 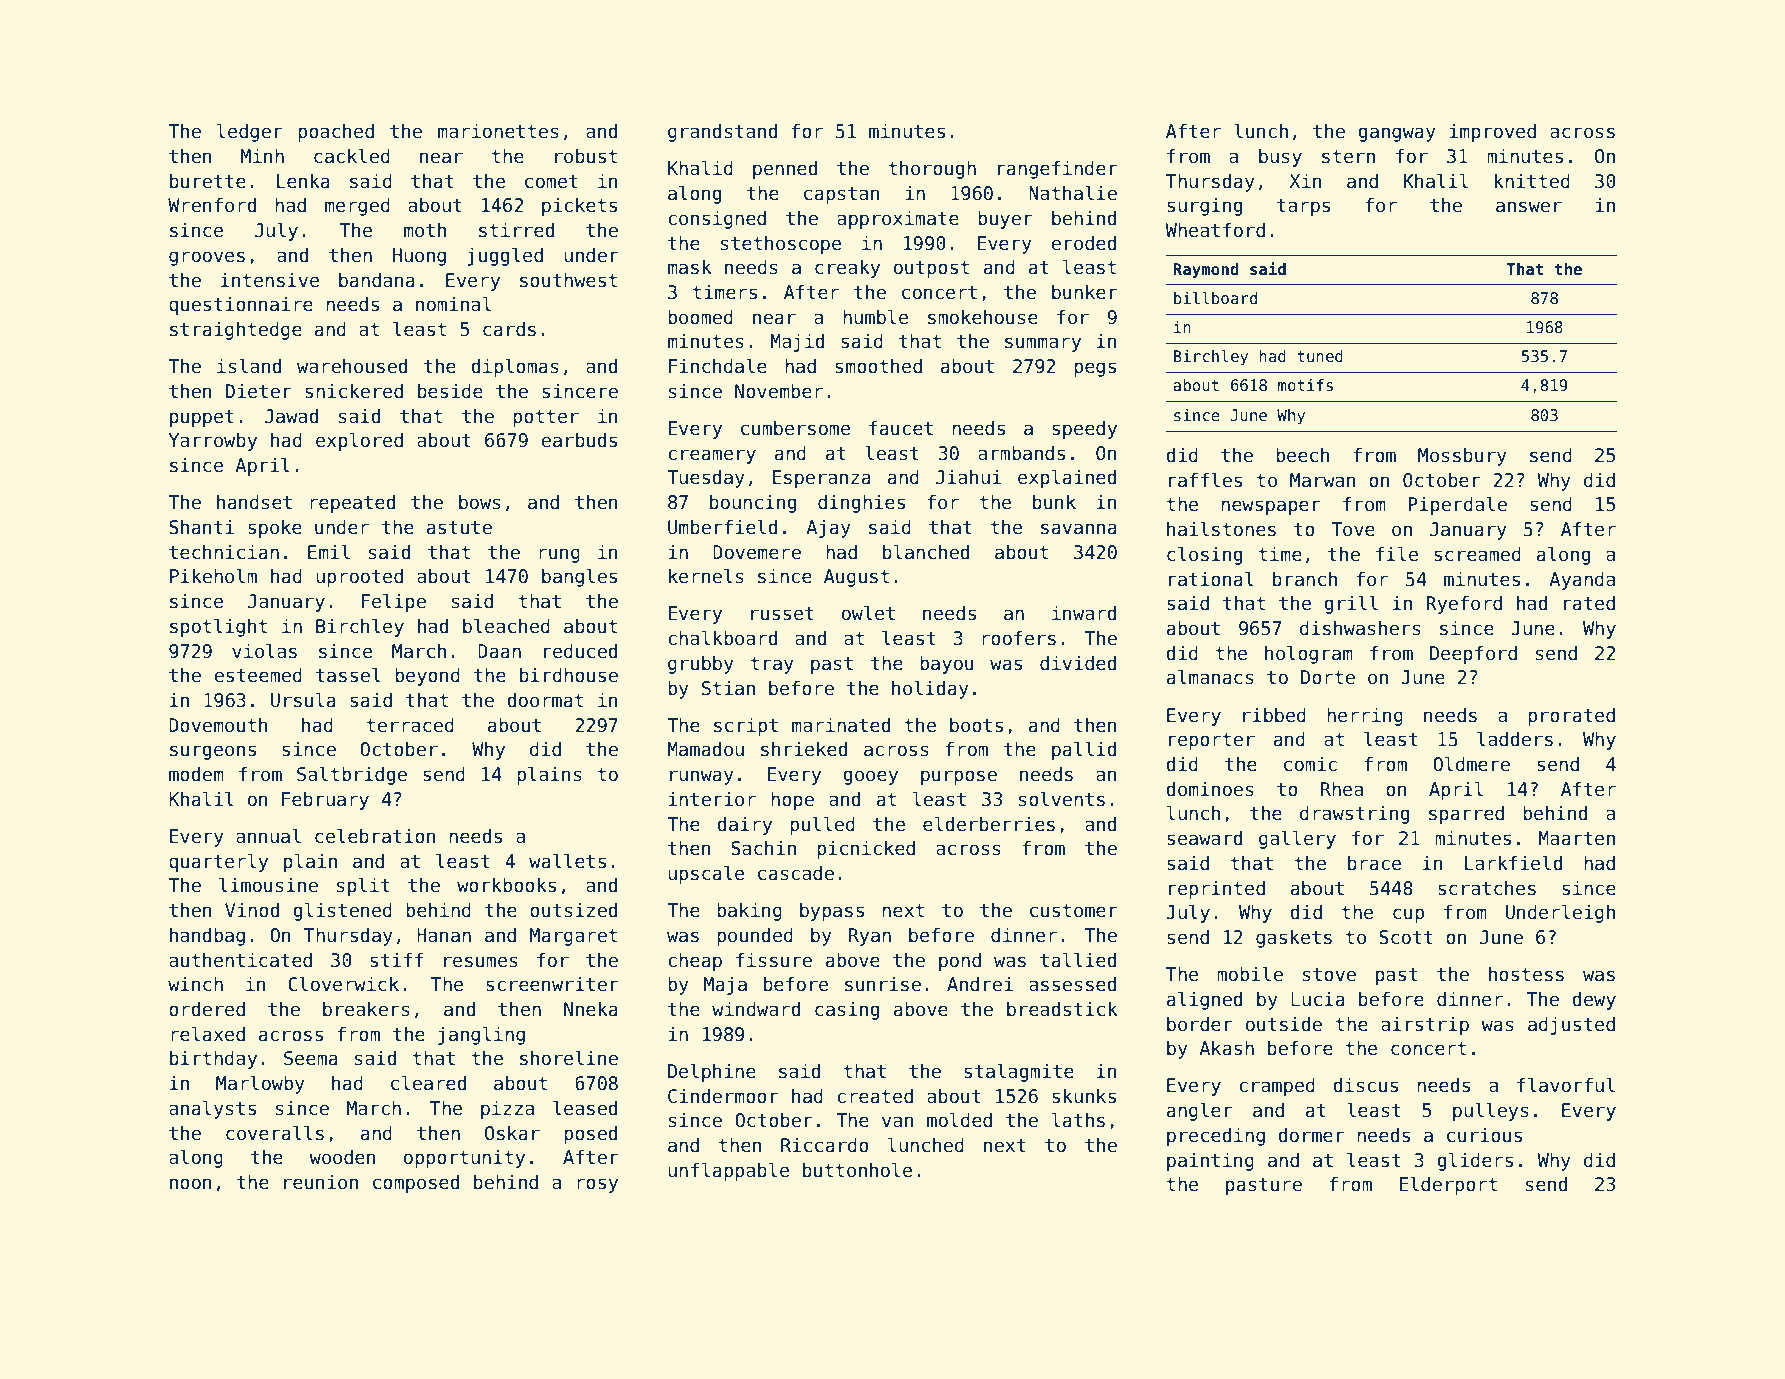 I want to click on shrieked, so click(x=804, y=749).
